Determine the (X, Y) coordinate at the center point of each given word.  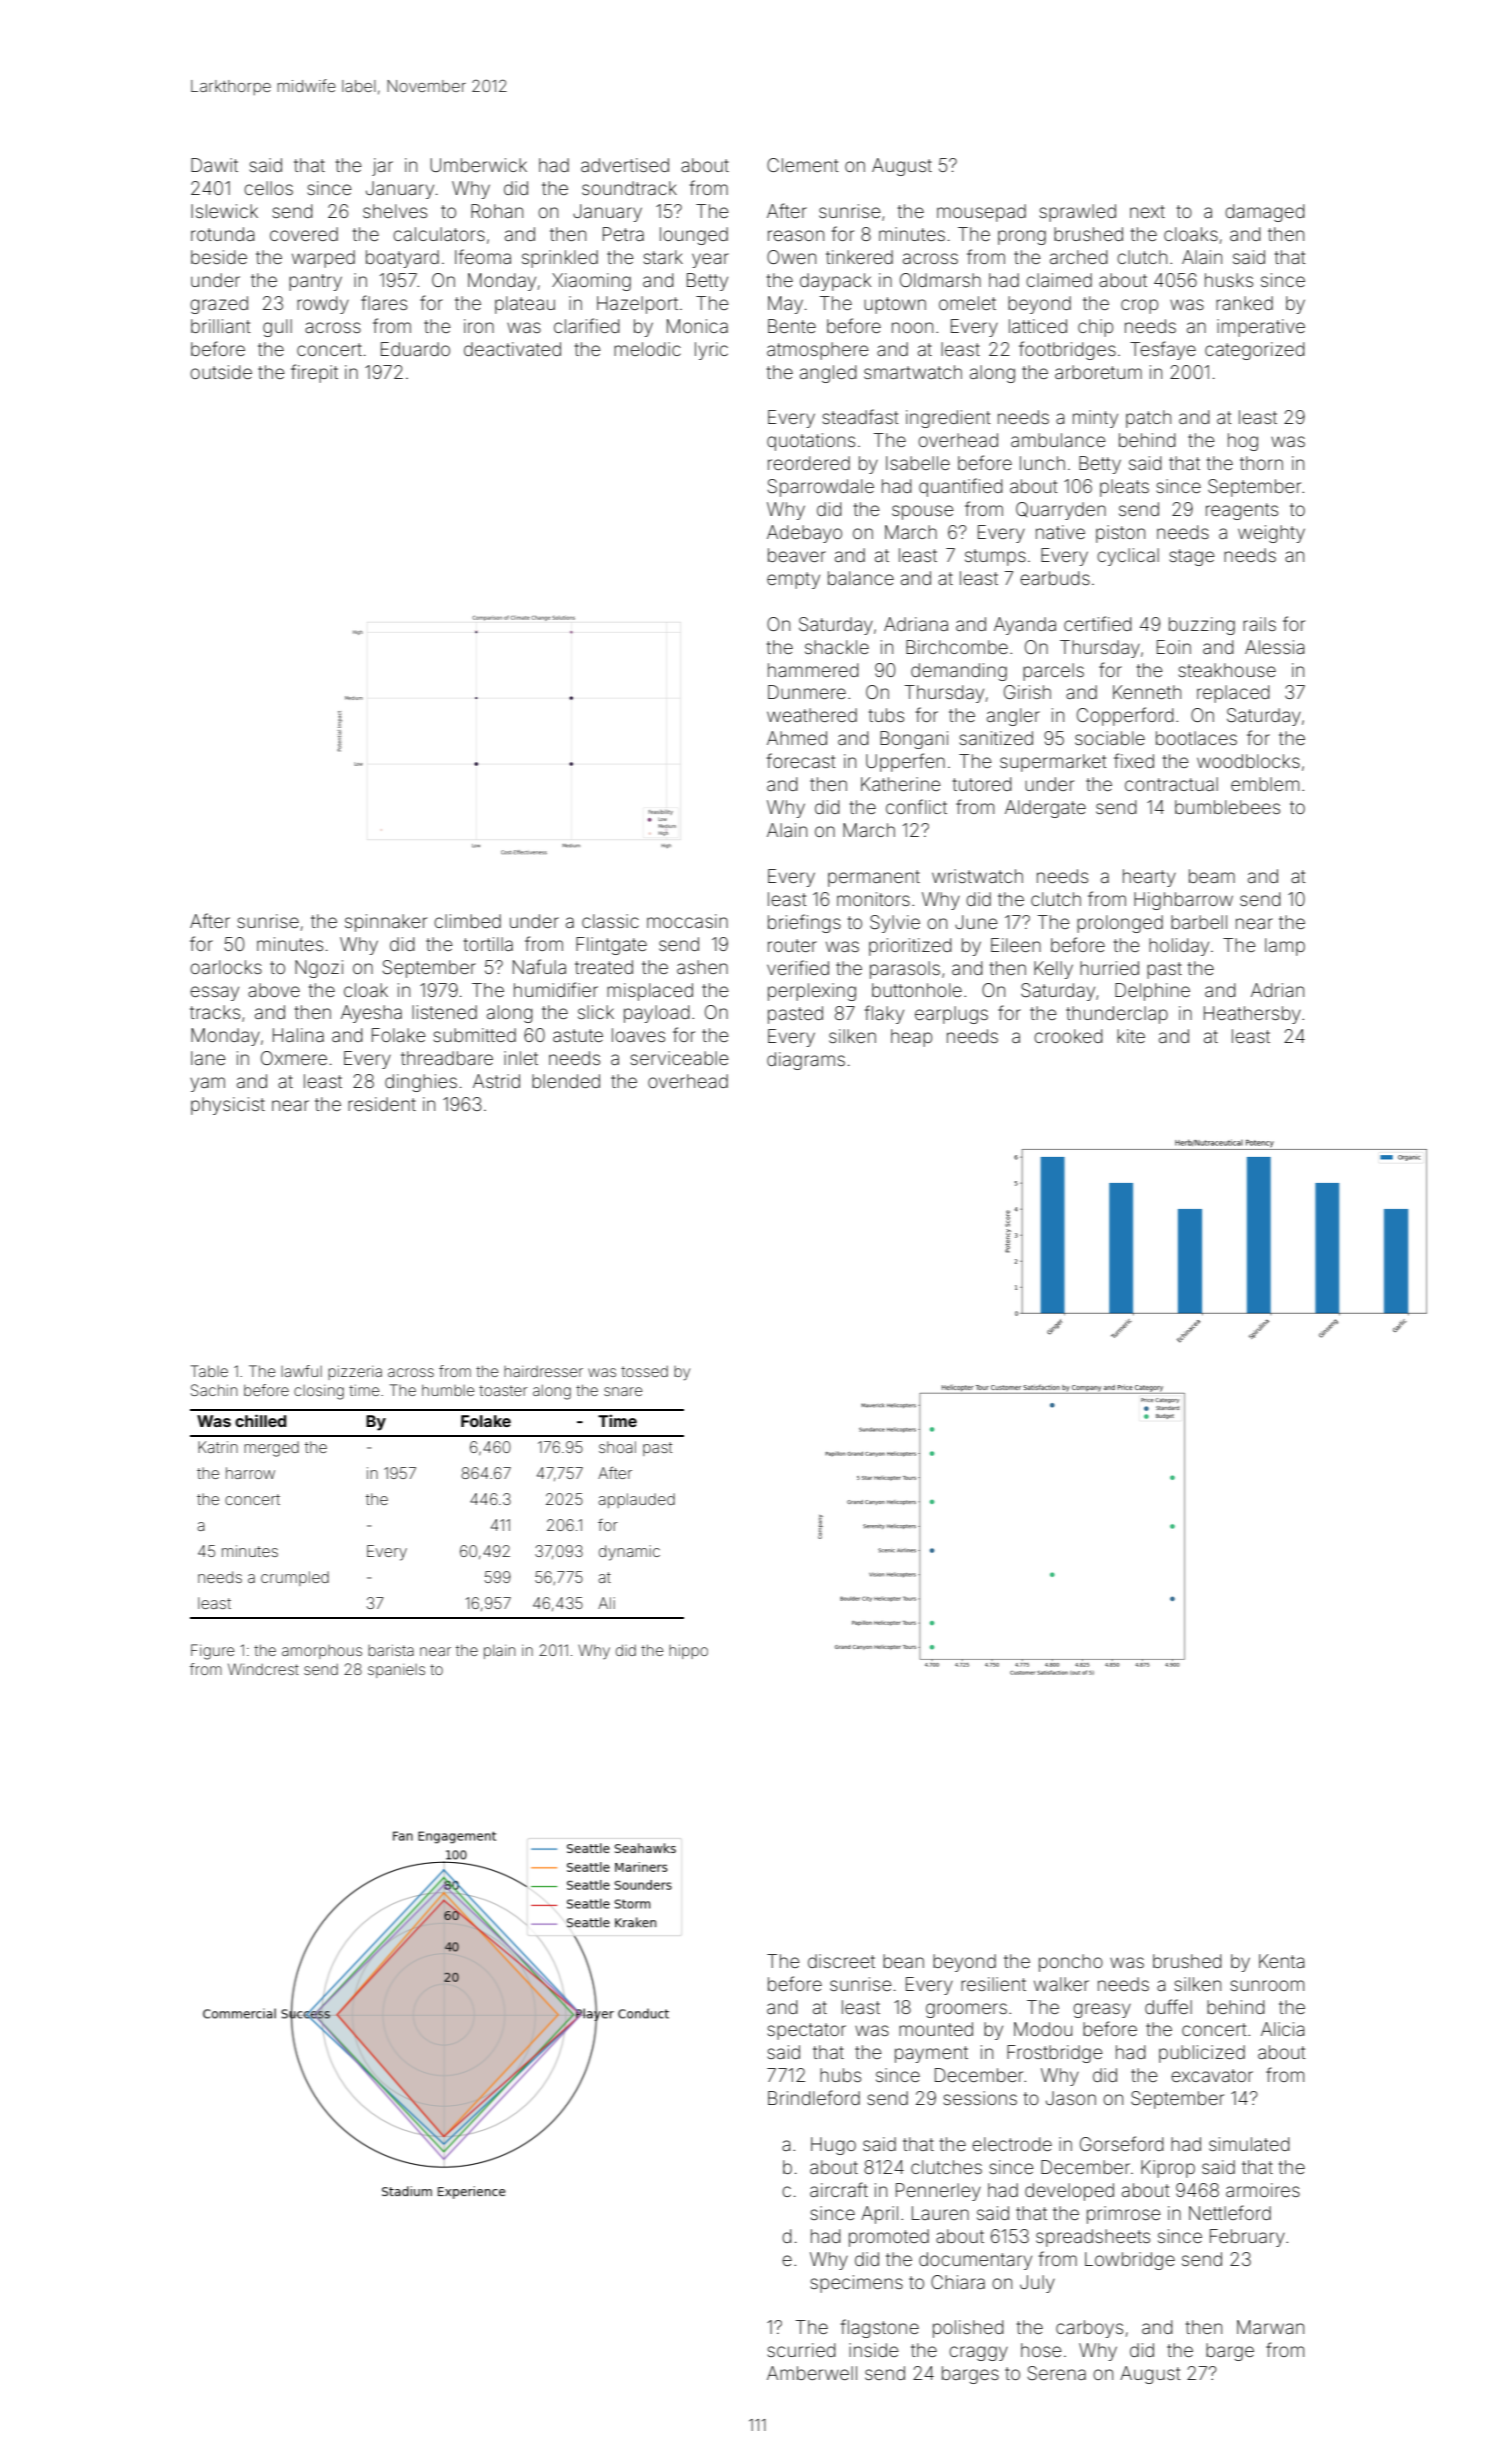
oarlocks (226, 967)
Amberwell (812, 2373)
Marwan (1270, 2327)
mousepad (981, 213)
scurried (802, 2350)
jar (382, 167)
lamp (1285, 947)
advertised (625, 165)
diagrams (806, 1061)
